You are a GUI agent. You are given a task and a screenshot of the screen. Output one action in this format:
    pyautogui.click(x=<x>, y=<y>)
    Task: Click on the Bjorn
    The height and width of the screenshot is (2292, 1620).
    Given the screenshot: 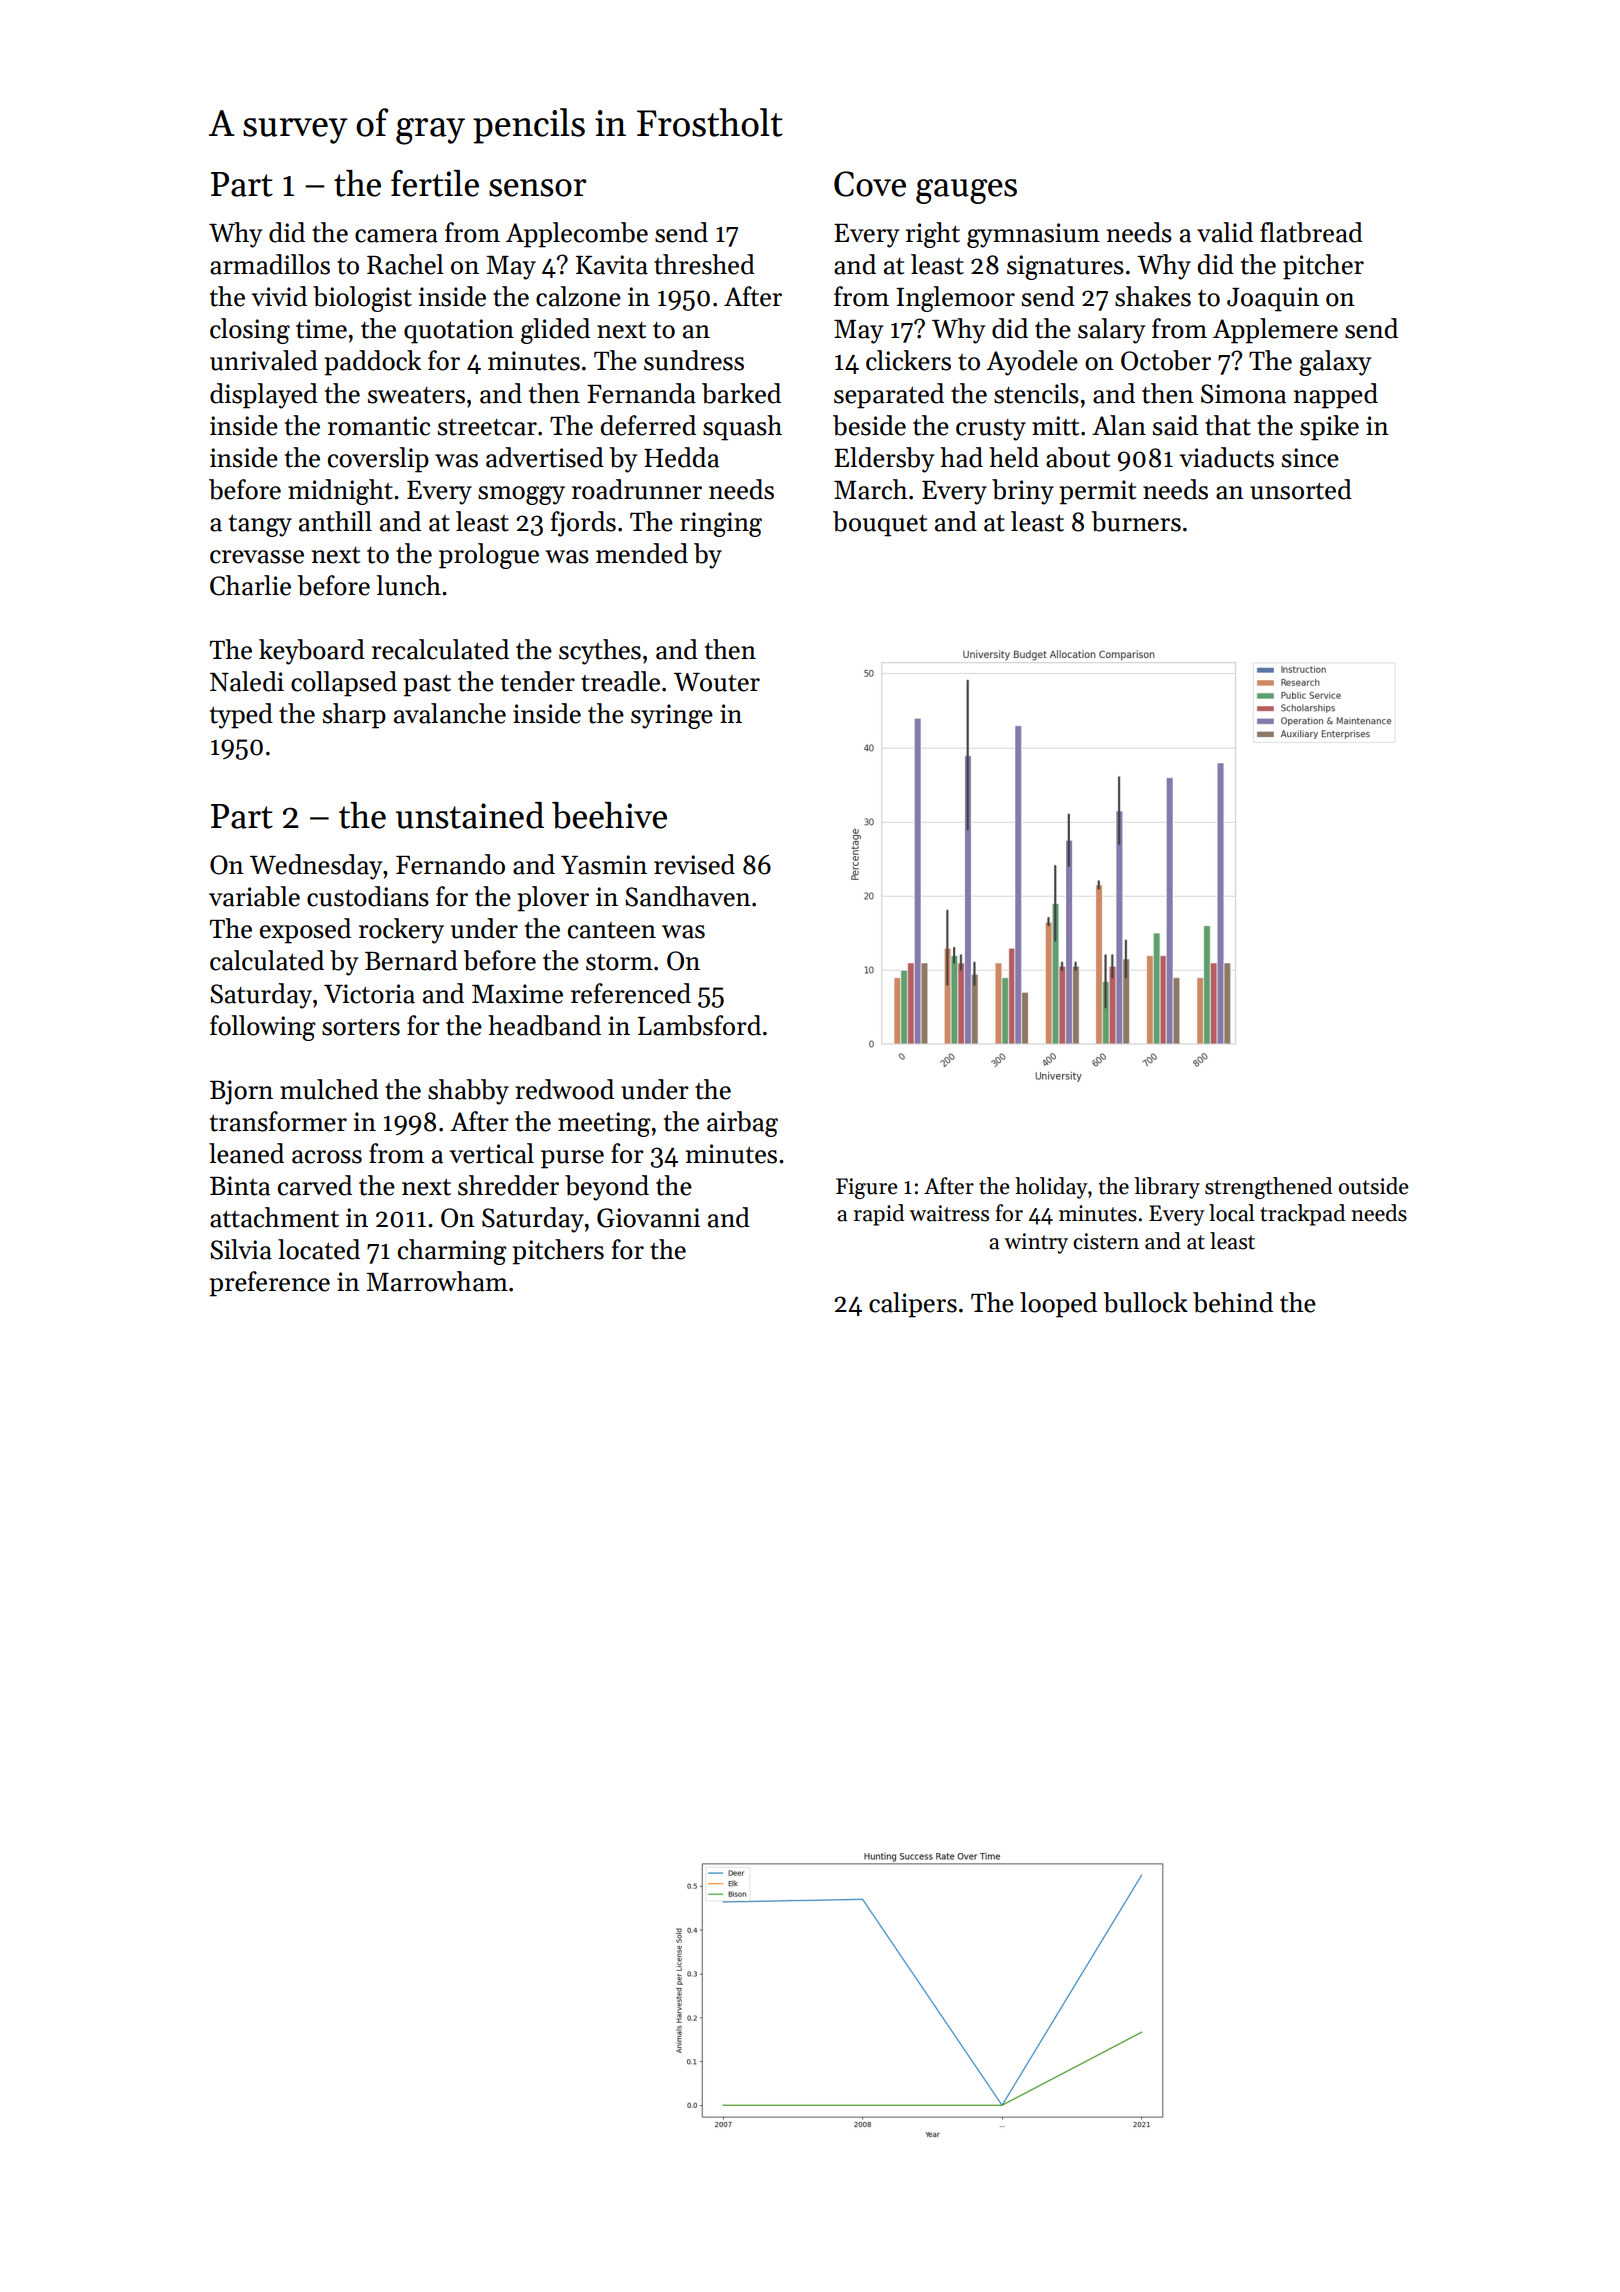 What is the action you would take?
    pyautogui.click(x=241, y=1092)
